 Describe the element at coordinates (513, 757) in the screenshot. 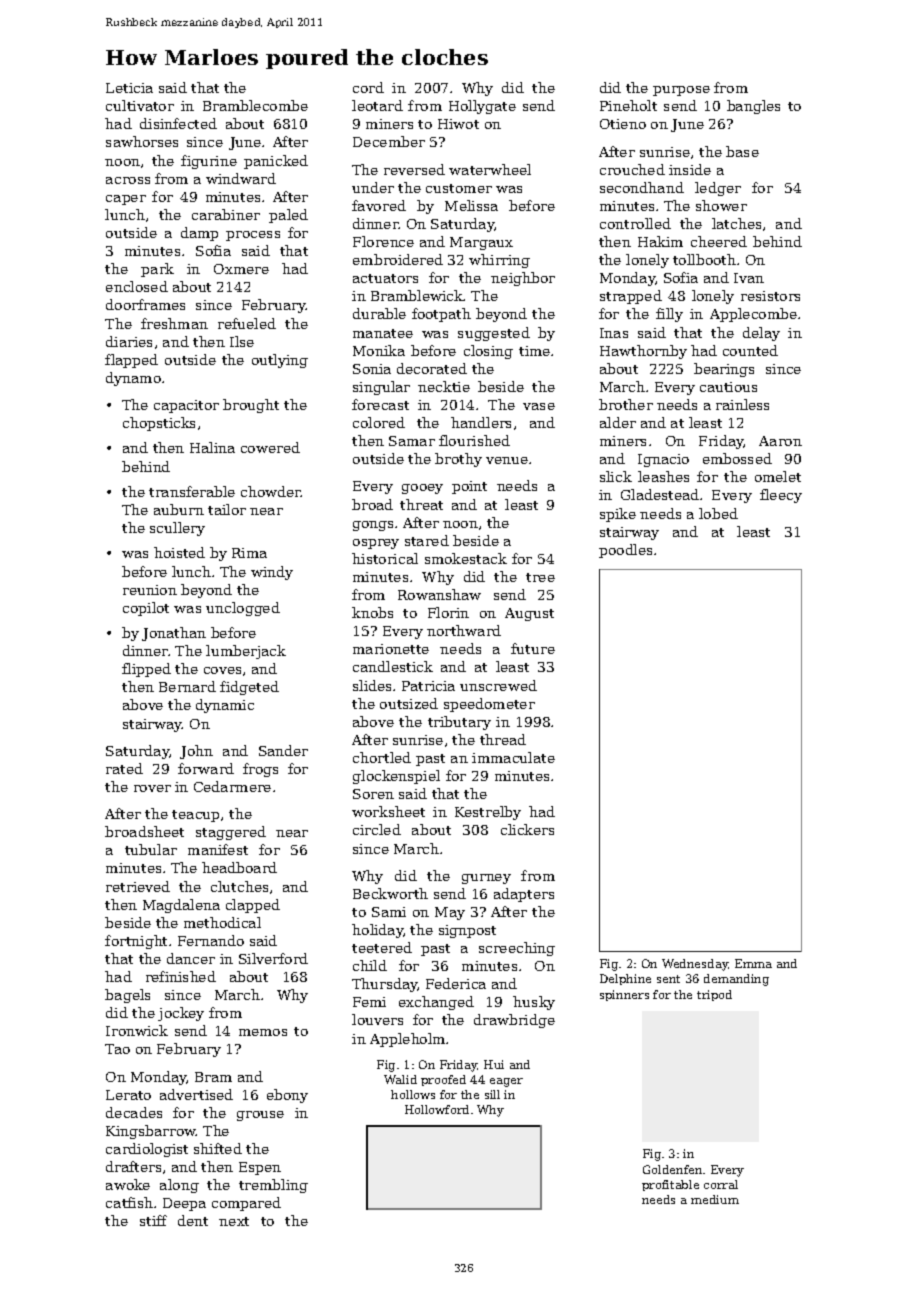

I see `immaculate` at that location.
